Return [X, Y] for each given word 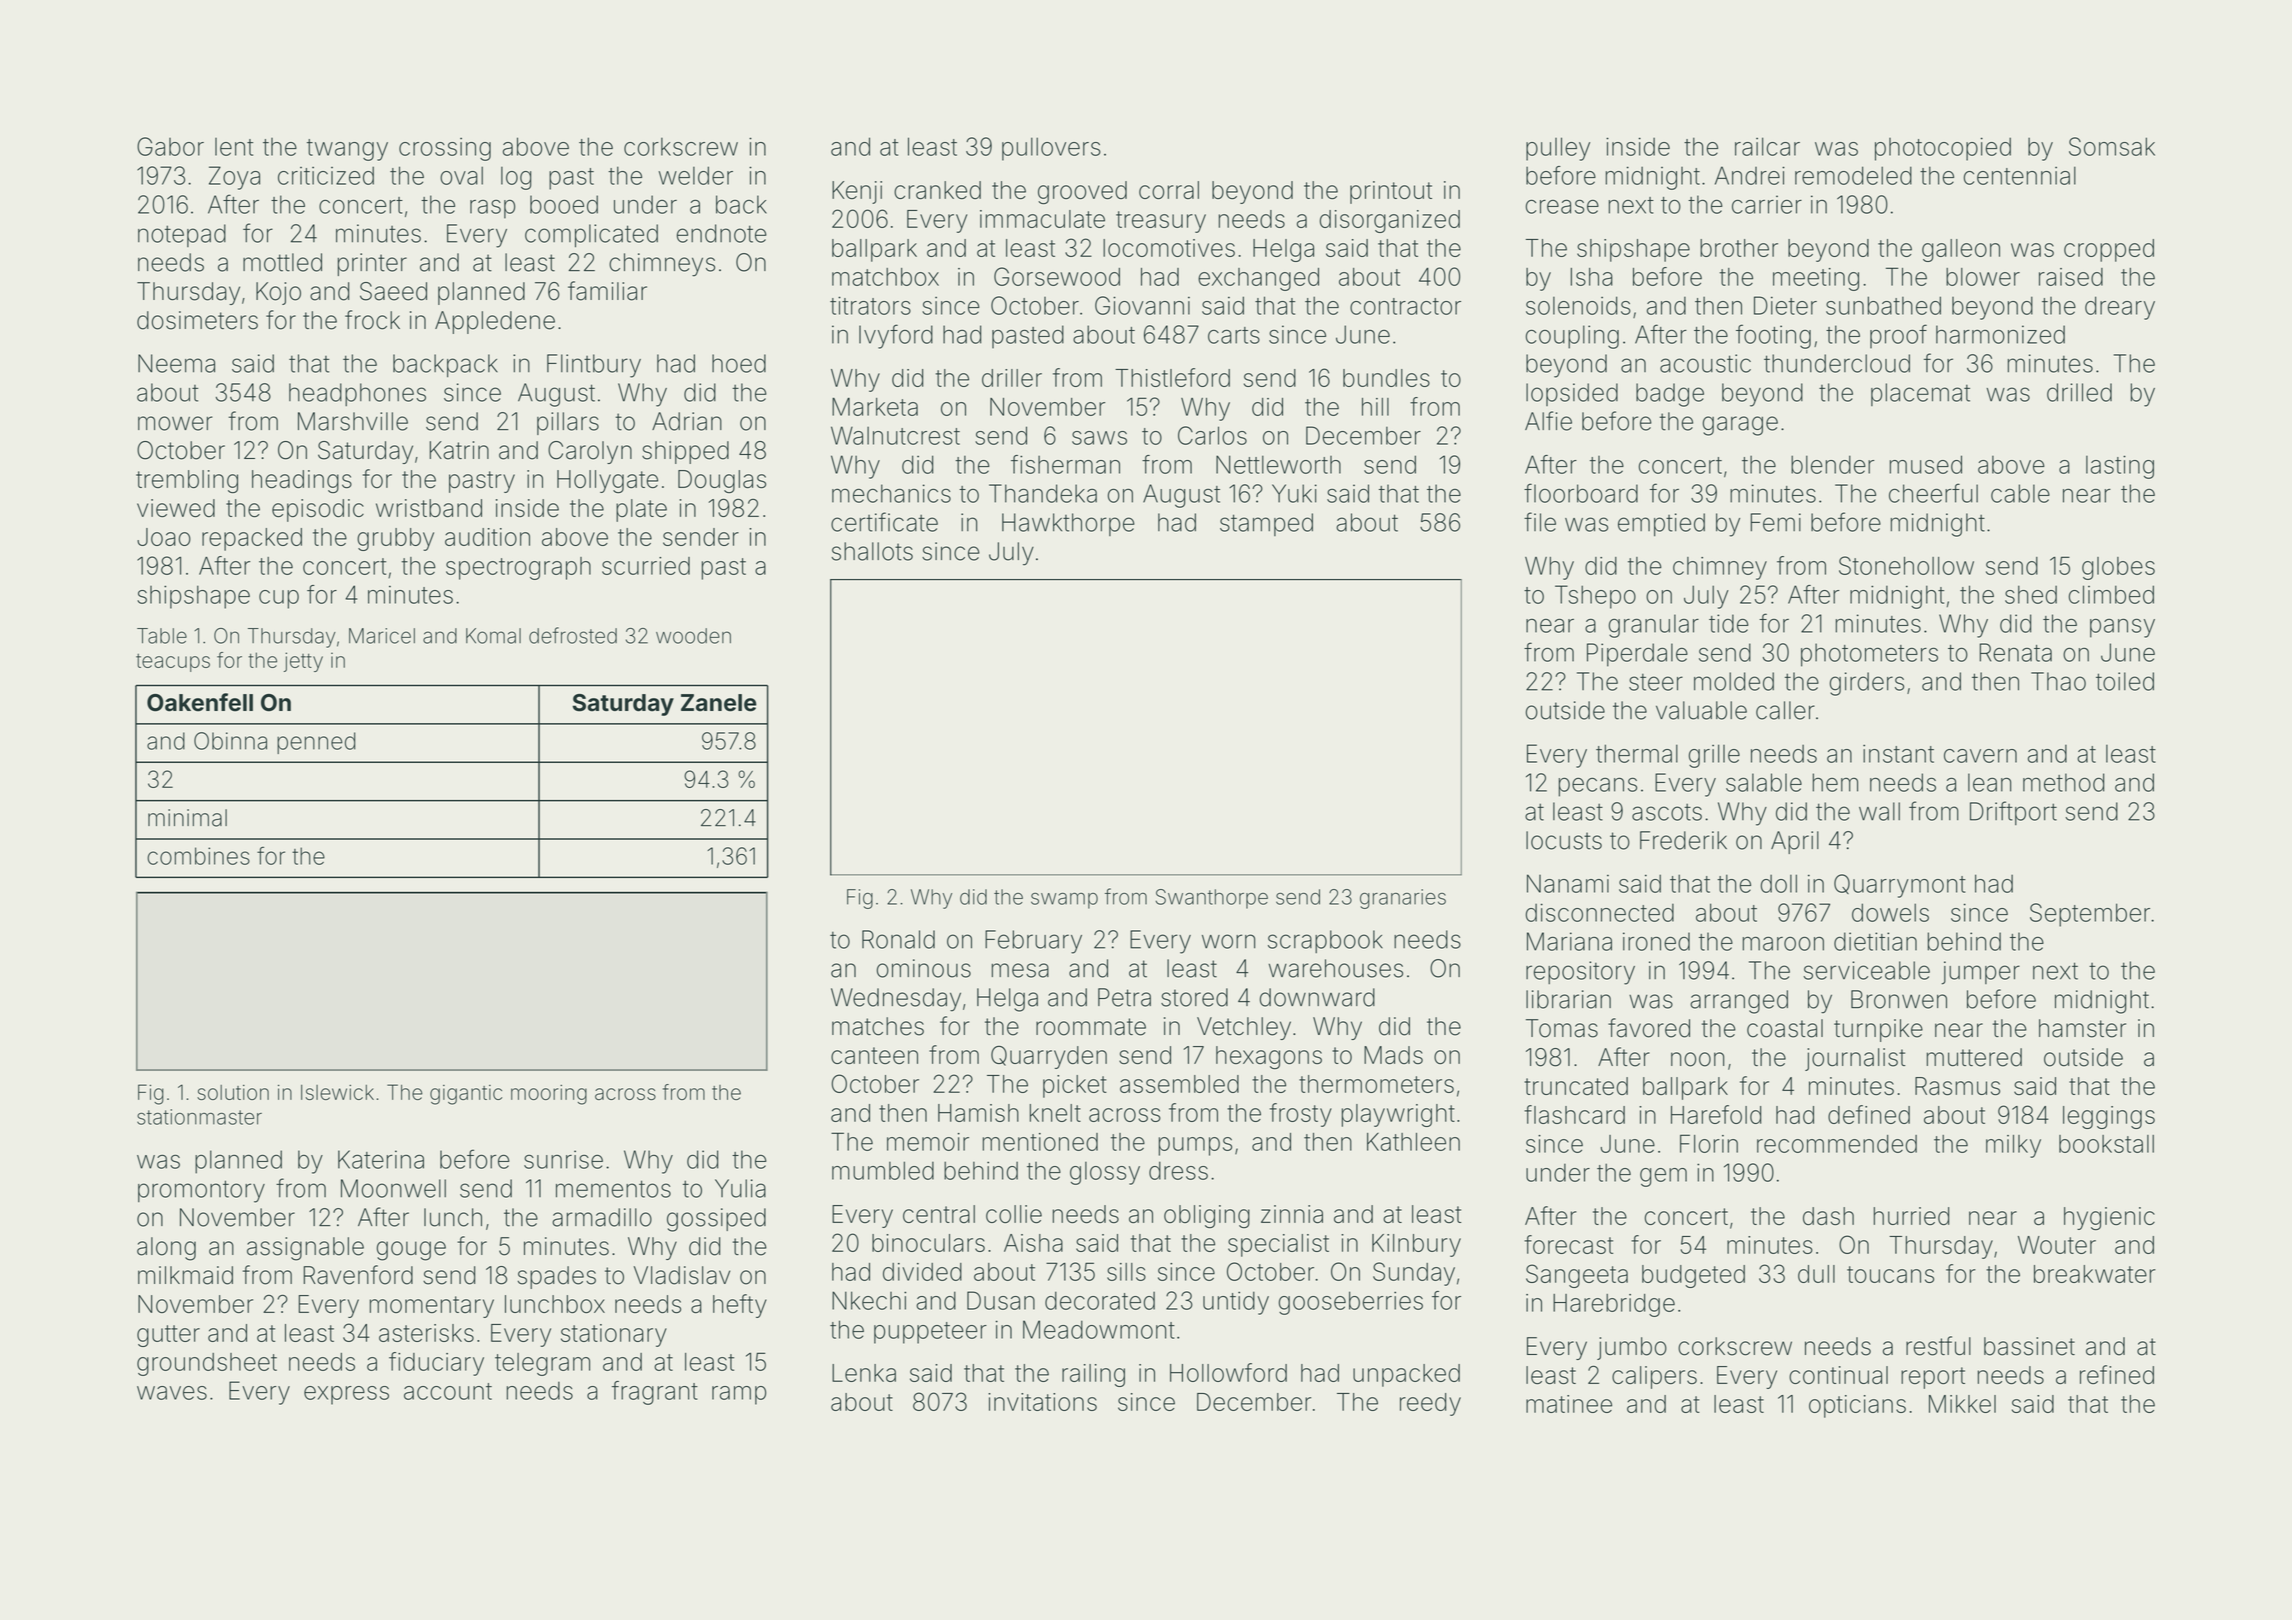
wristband [429, 508]
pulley [1558, 149]
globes [2118, 568]
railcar [1767, 146]
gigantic [466, 1095]
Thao [2058, 681]
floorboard [1581, 493]
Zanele [719, 703]
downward [1317, 997]
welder [695, 175]
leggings [2109, 1117]
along [166, 1249]
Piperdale [1637, 655]
